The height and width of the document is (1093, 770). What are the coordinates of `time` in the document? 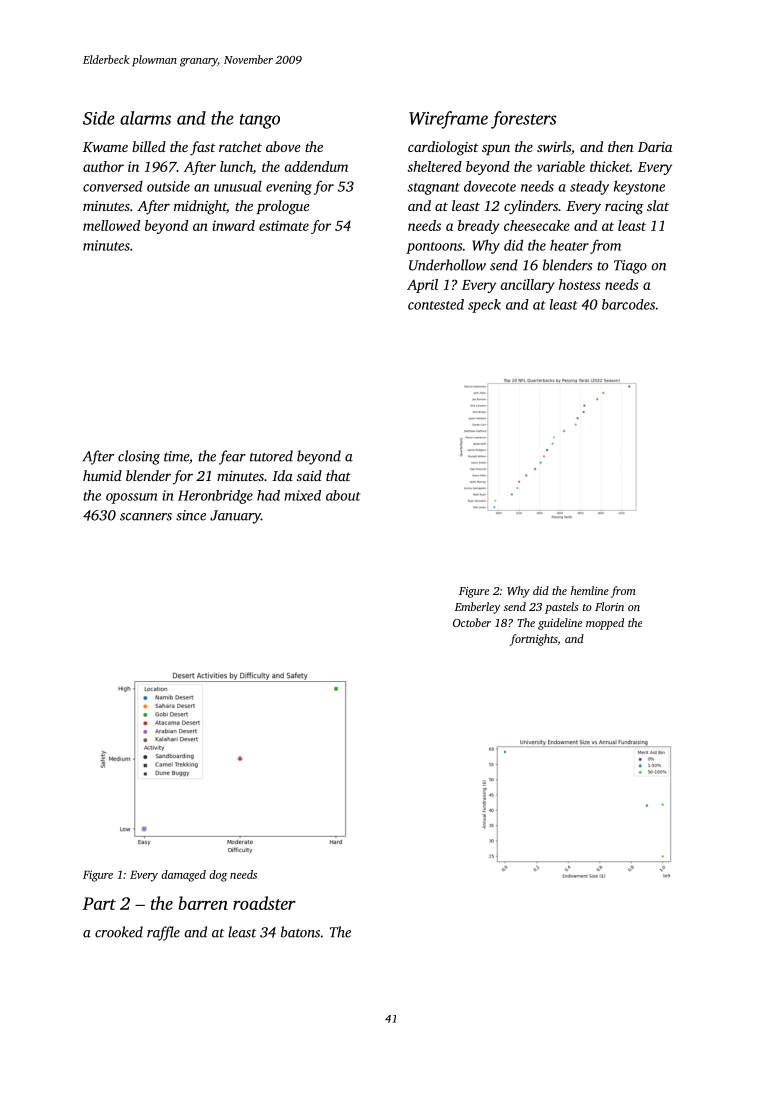 It's located at (176, 456).
